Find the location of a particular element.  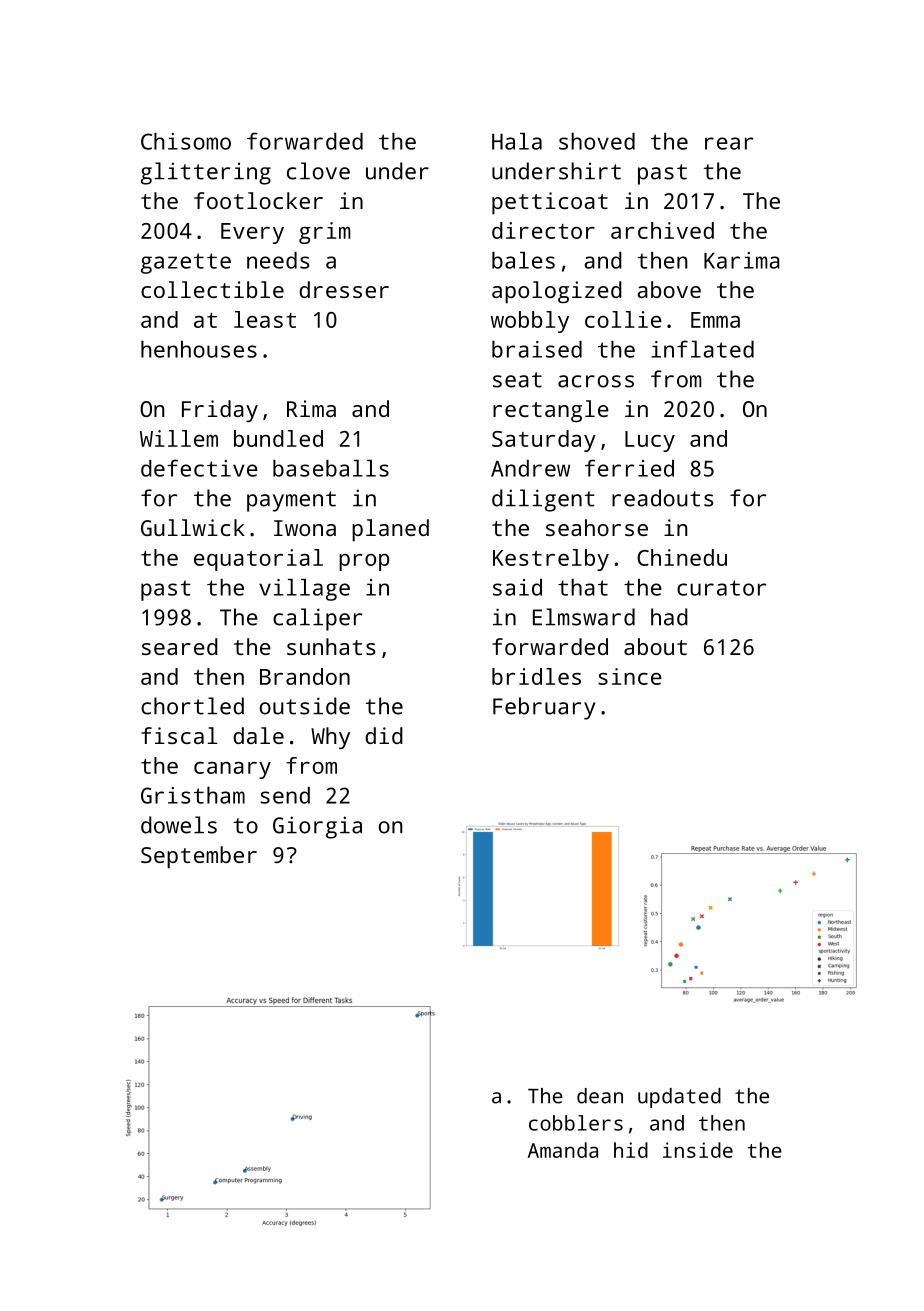

Gullwick is located at coordinates (193, 527).
